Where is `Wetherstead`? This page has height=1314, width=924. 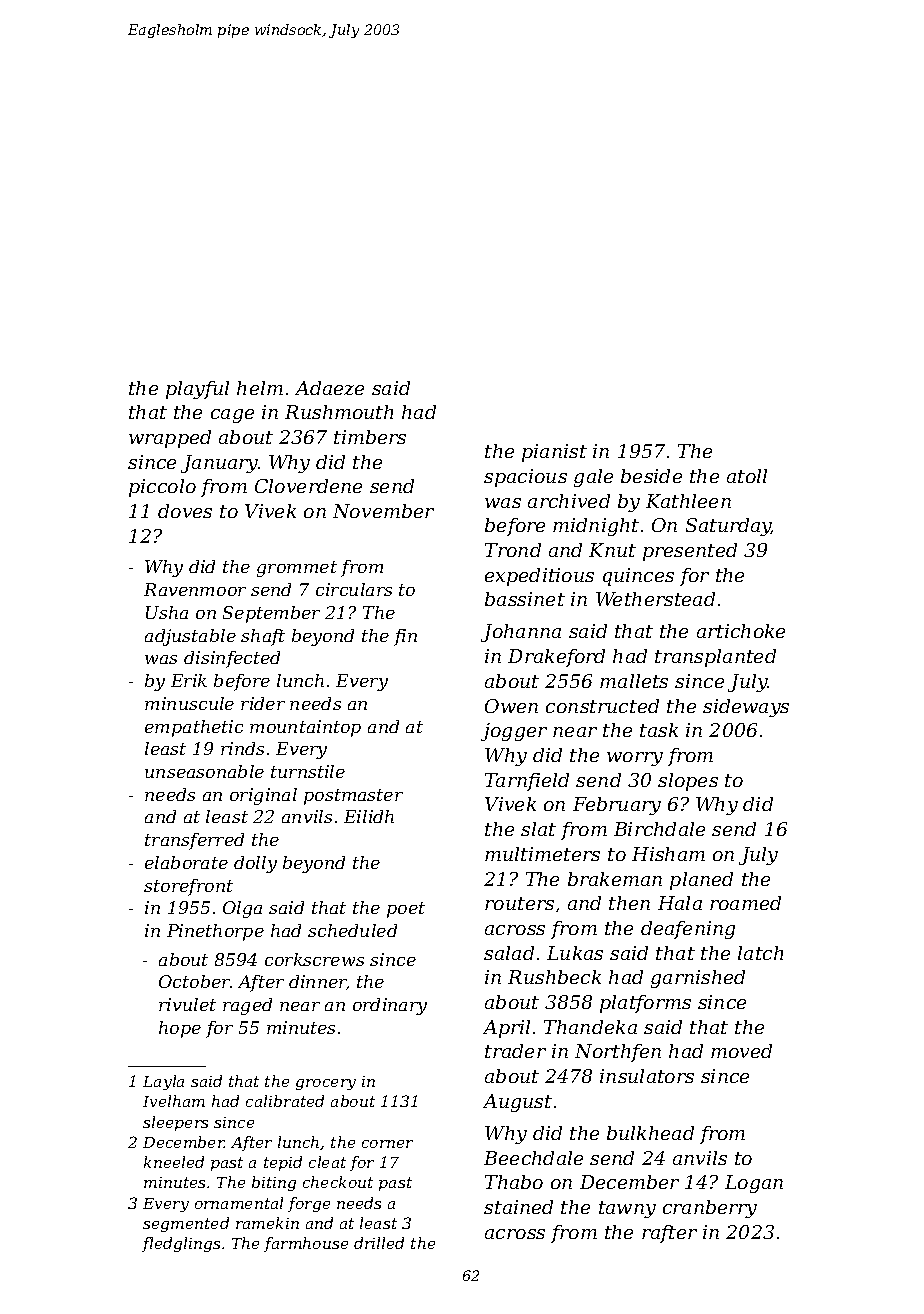 Wetherstead is located at coordinates (655, 599).
